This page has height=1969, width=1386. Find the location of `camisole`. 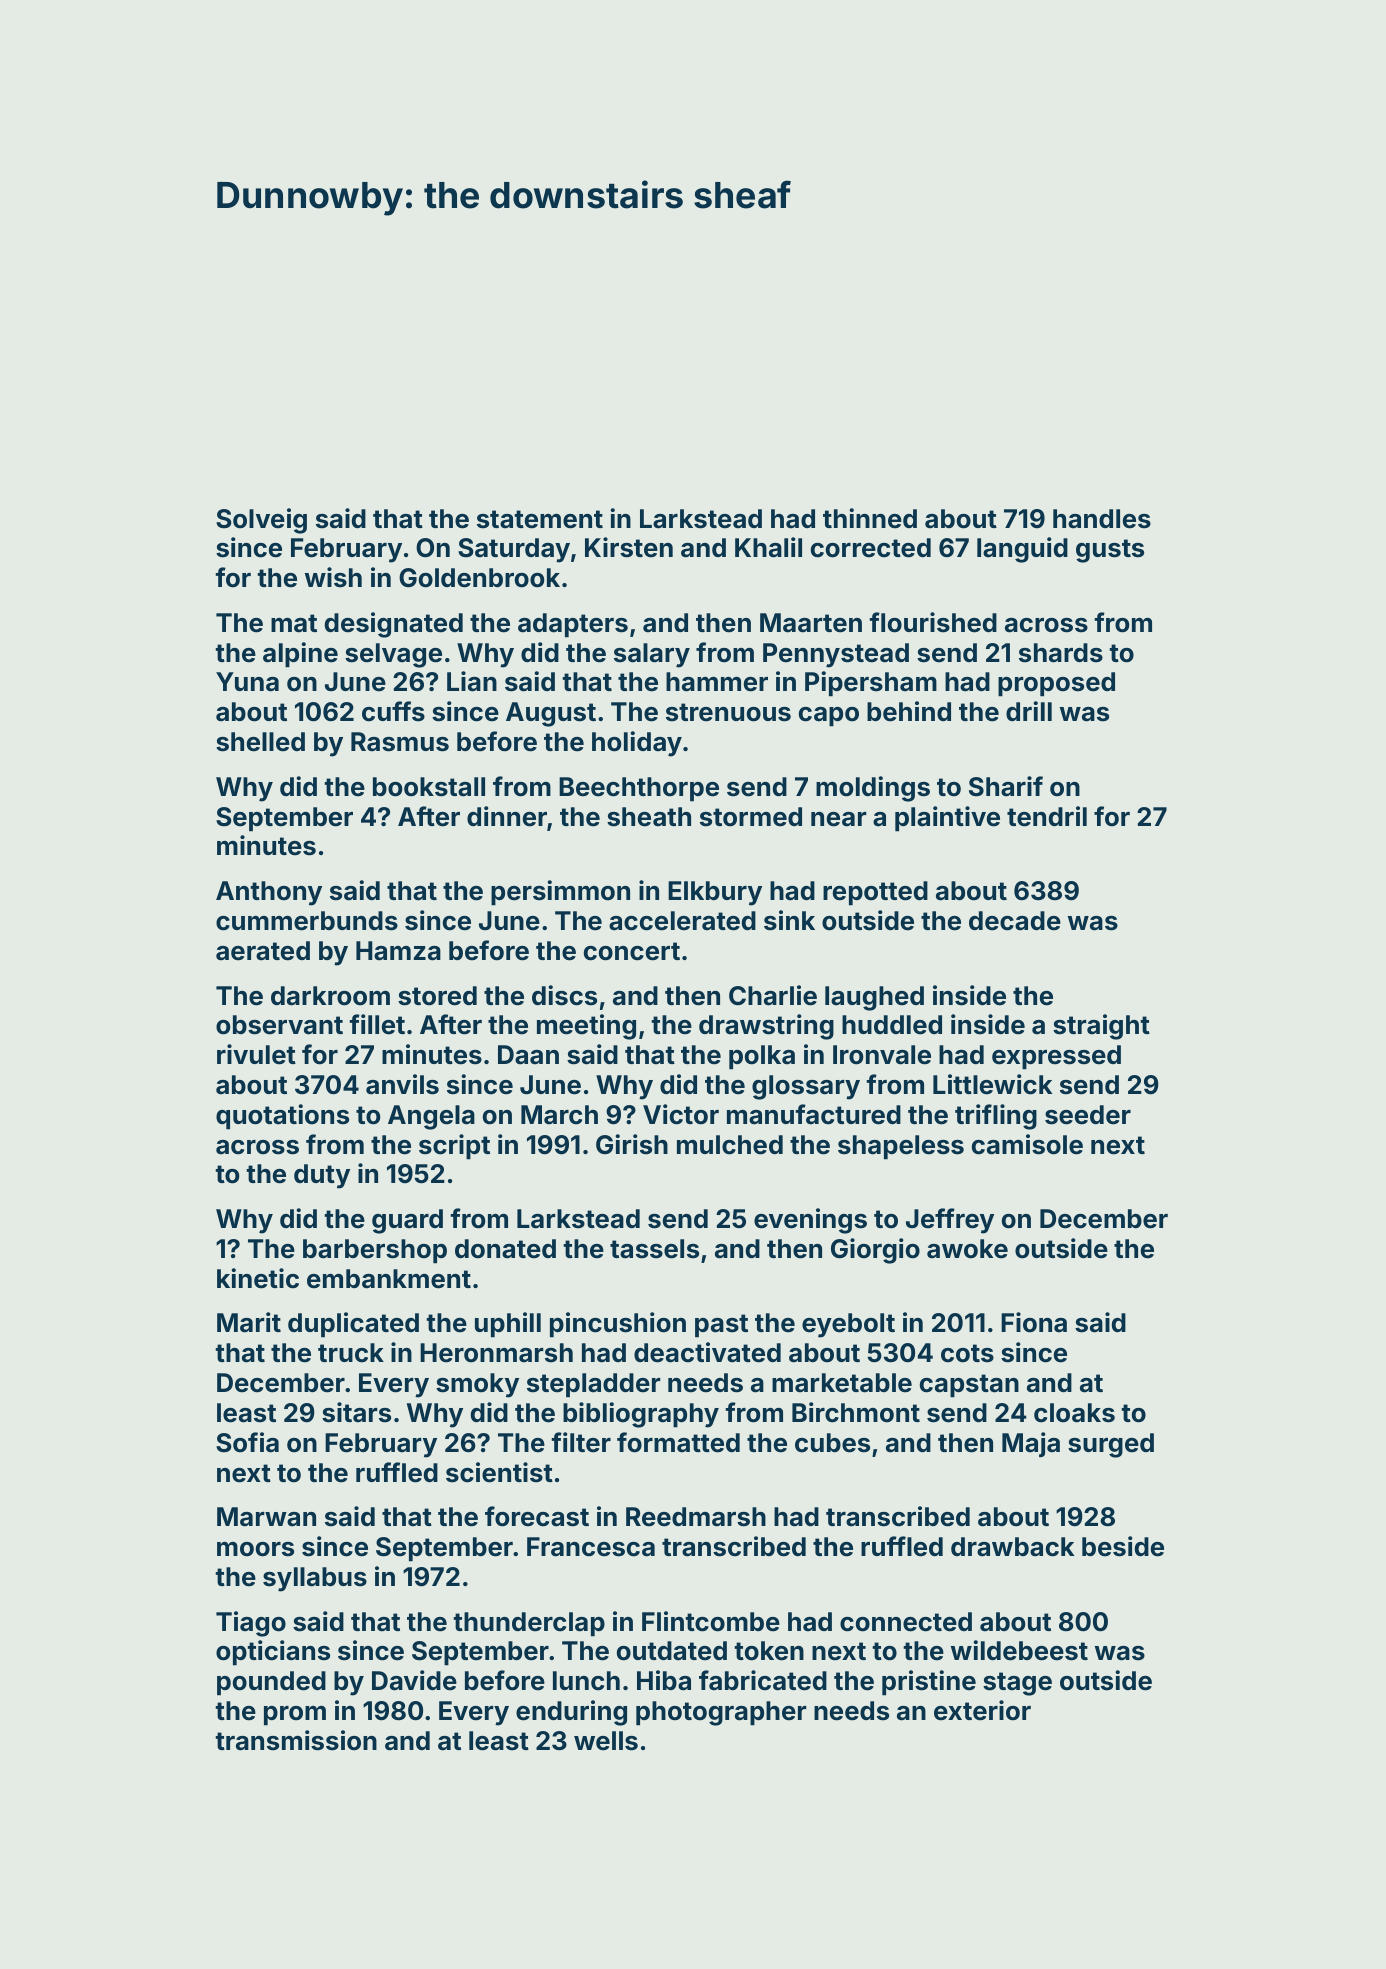

camisole is located at coordinates (1027, 1144).
